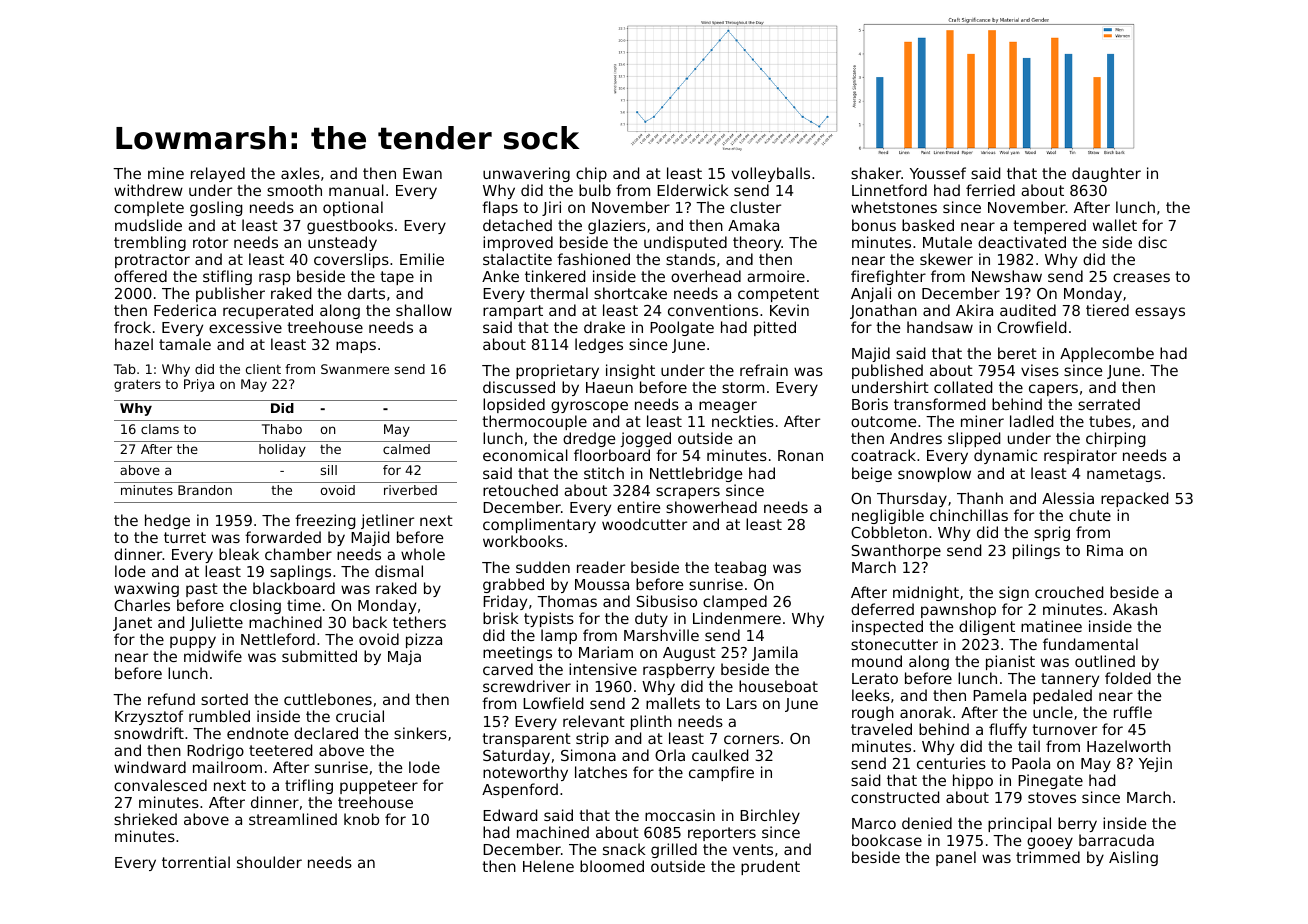 The image size is (1308, 924). Describe the element at coordinates (926, 593) in the screenshot. I see `midnight` at that location.
